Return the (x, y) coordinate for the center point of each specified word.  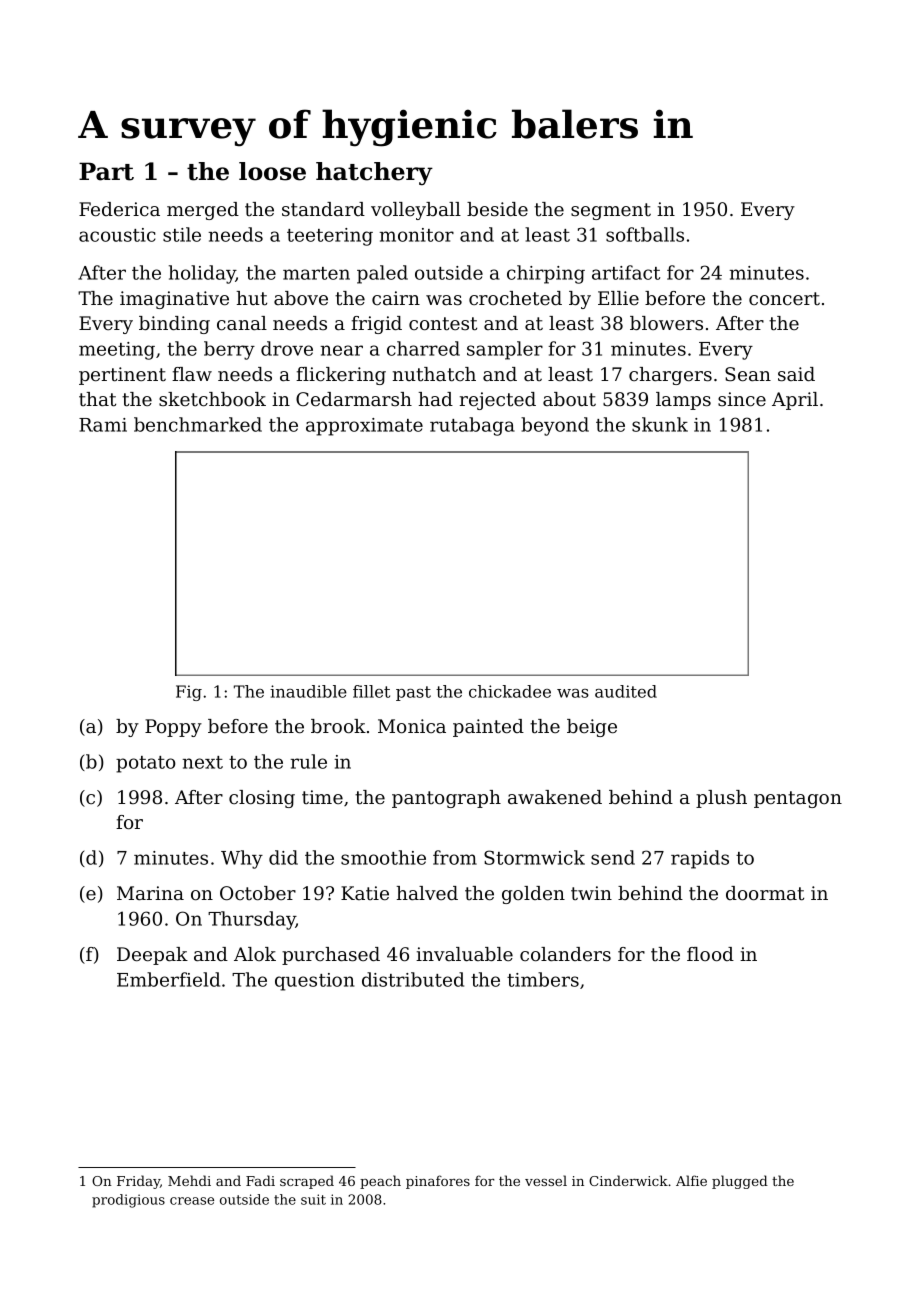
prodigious (128, 1201)
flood (710, 954)
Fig (189, 693)
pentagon (798, 799)
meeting (117, 351)
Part (106, 171)
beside (497, 209)
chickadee (510, 691)
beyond (555, 426)
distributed (413, 979)
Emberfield (168, 979)
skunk (660, 424)
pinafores (438, 1182)
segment (611, 211)
